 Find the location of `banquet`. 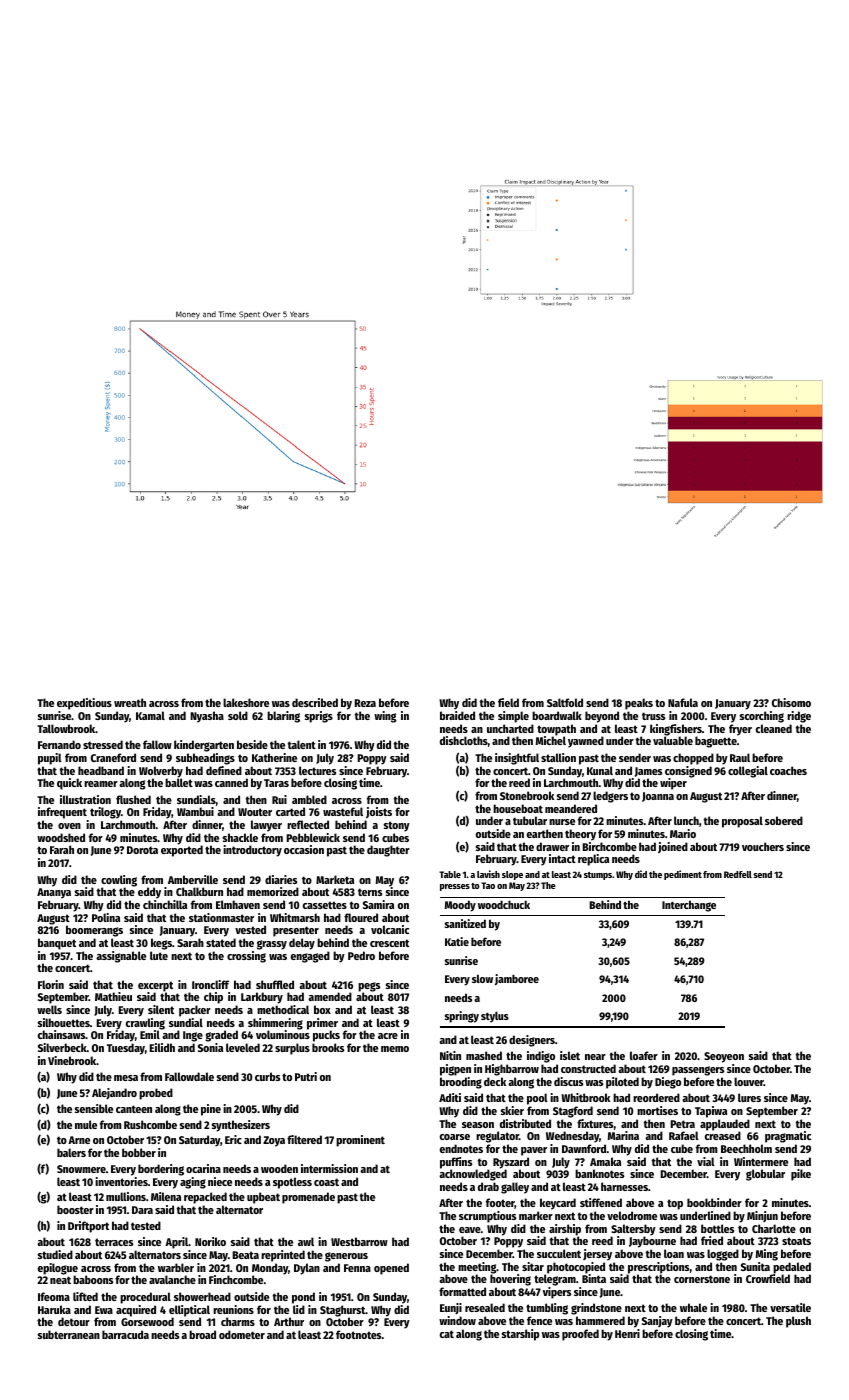

banquet is located at coordinates (57, 944).
